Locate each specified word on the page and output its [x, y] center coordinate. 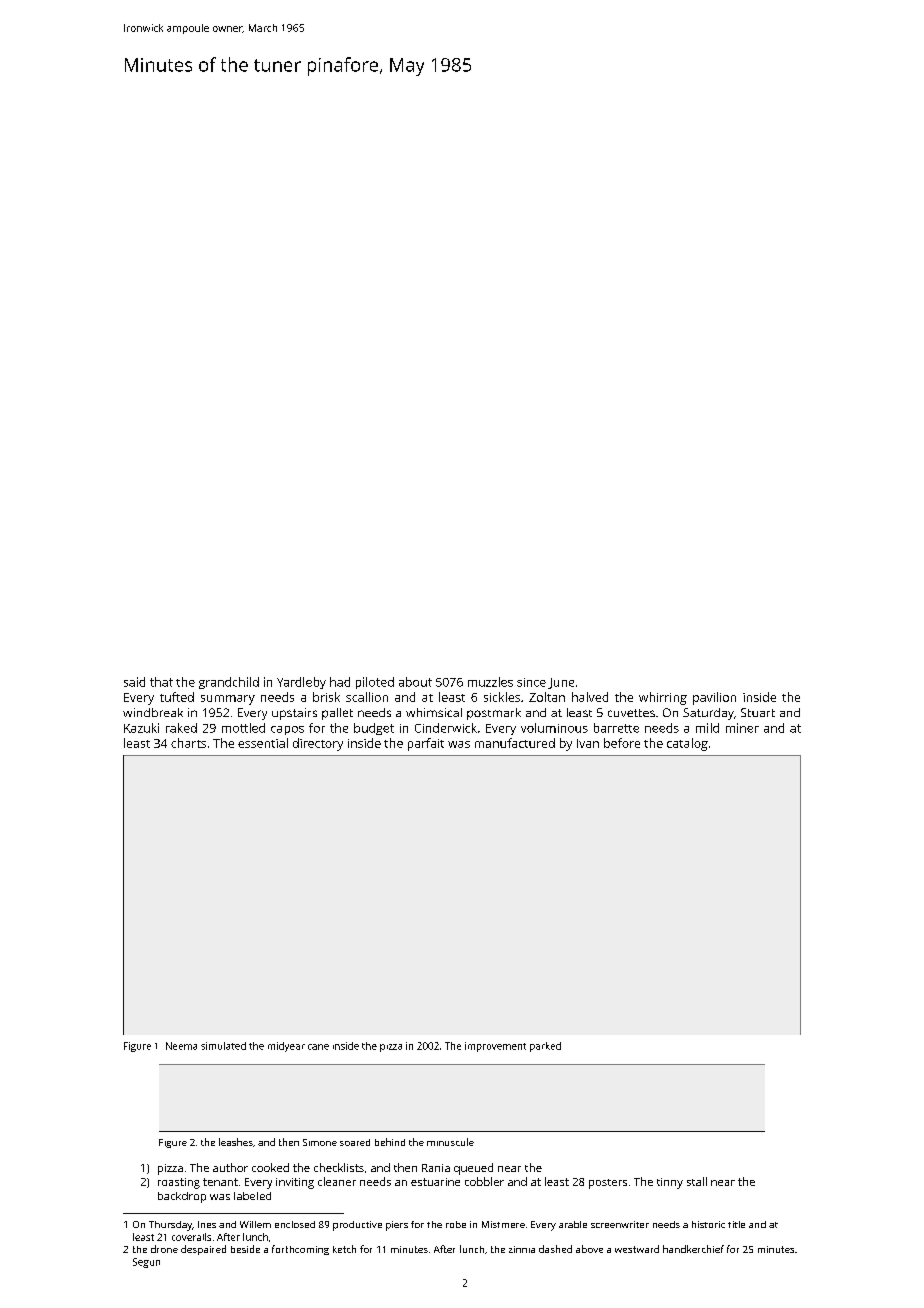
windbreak [153, 712]
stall [697, 1181]
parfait [426, 744]
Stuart [758, 712]
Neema [181, 1046]
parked [545, 1047]
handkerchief [693, 1249]
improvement [495, 1047]
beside [245, 1249]
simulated [223, 1046]
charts [188, 743]
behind [390, 1142]
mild [707, 728]
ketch [344, 1249]
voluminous [554, 728]
